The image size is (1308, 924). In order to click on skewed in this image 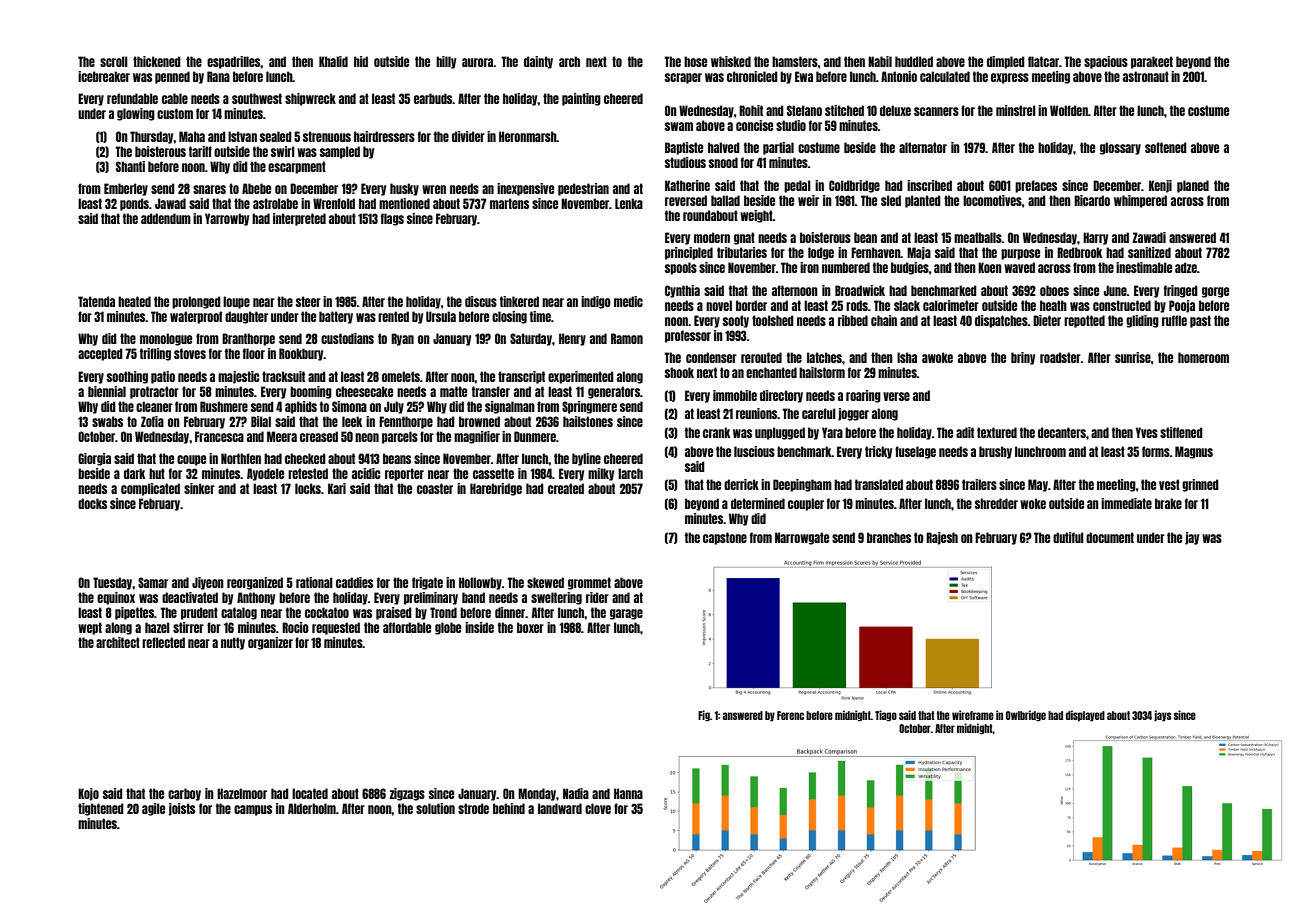, I will do `click(545, 582)`.
